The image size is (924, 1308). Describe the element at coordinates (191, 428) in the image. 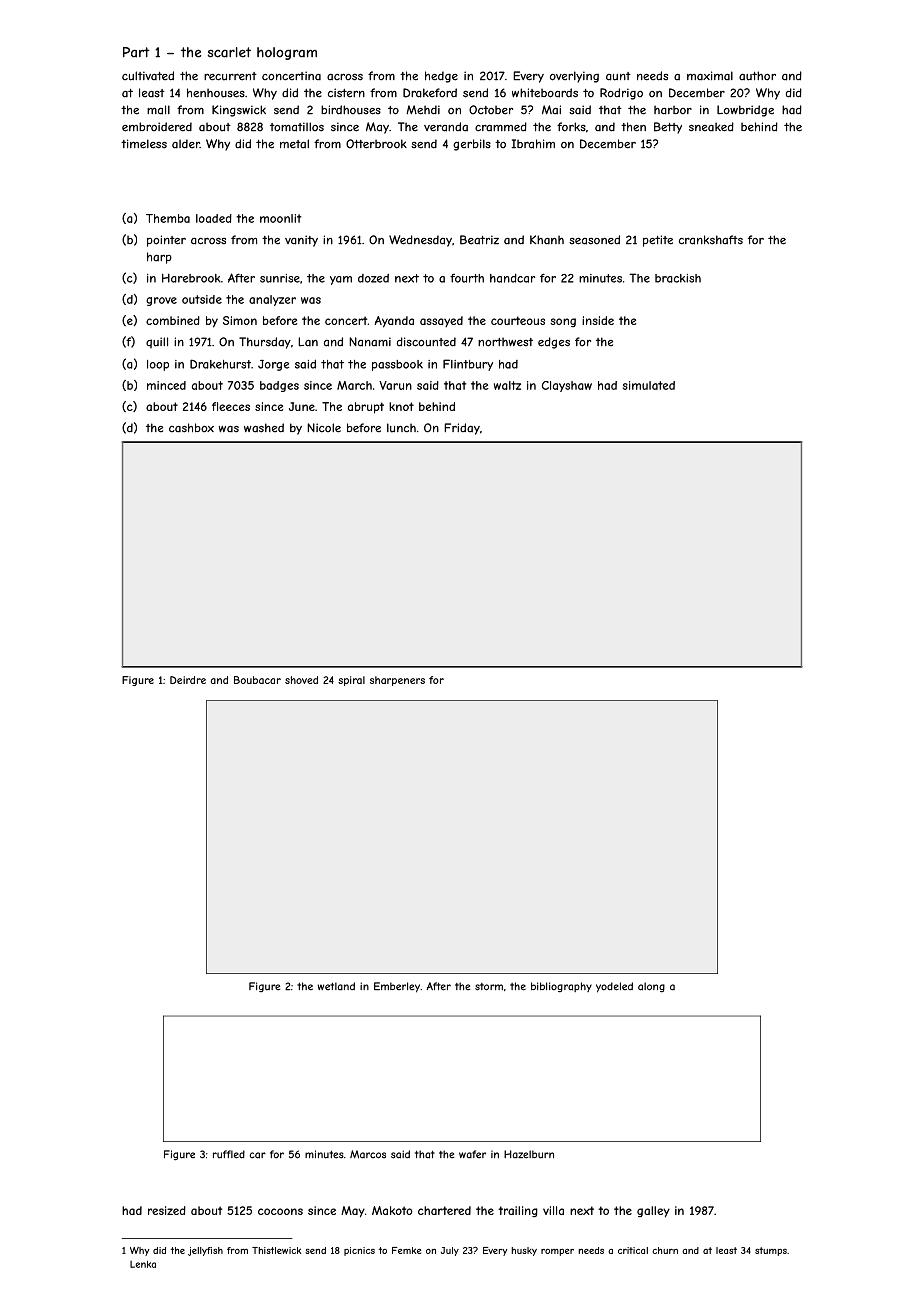

I see `cashbox` at that location.
